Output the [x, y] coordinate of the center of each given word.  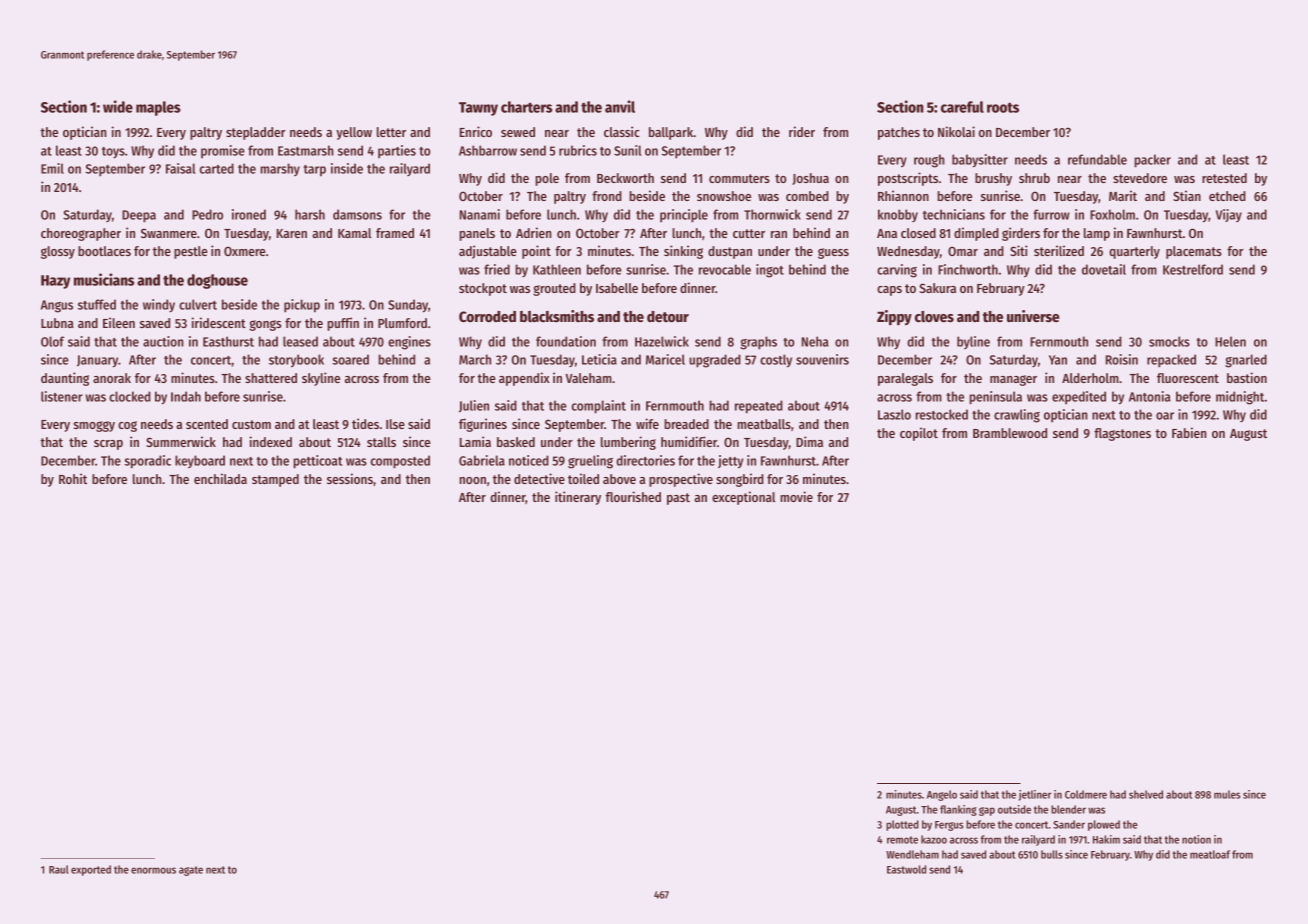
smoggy [94, 426]
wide [118, 106]
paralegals [905, 379]
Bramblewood [1010, 433]
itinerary [578, 498]
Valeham [589, 378]
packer [1152, 161]
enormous [153, 870]
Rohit [73, 478]
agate [191, 871]
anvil [620, 106]
